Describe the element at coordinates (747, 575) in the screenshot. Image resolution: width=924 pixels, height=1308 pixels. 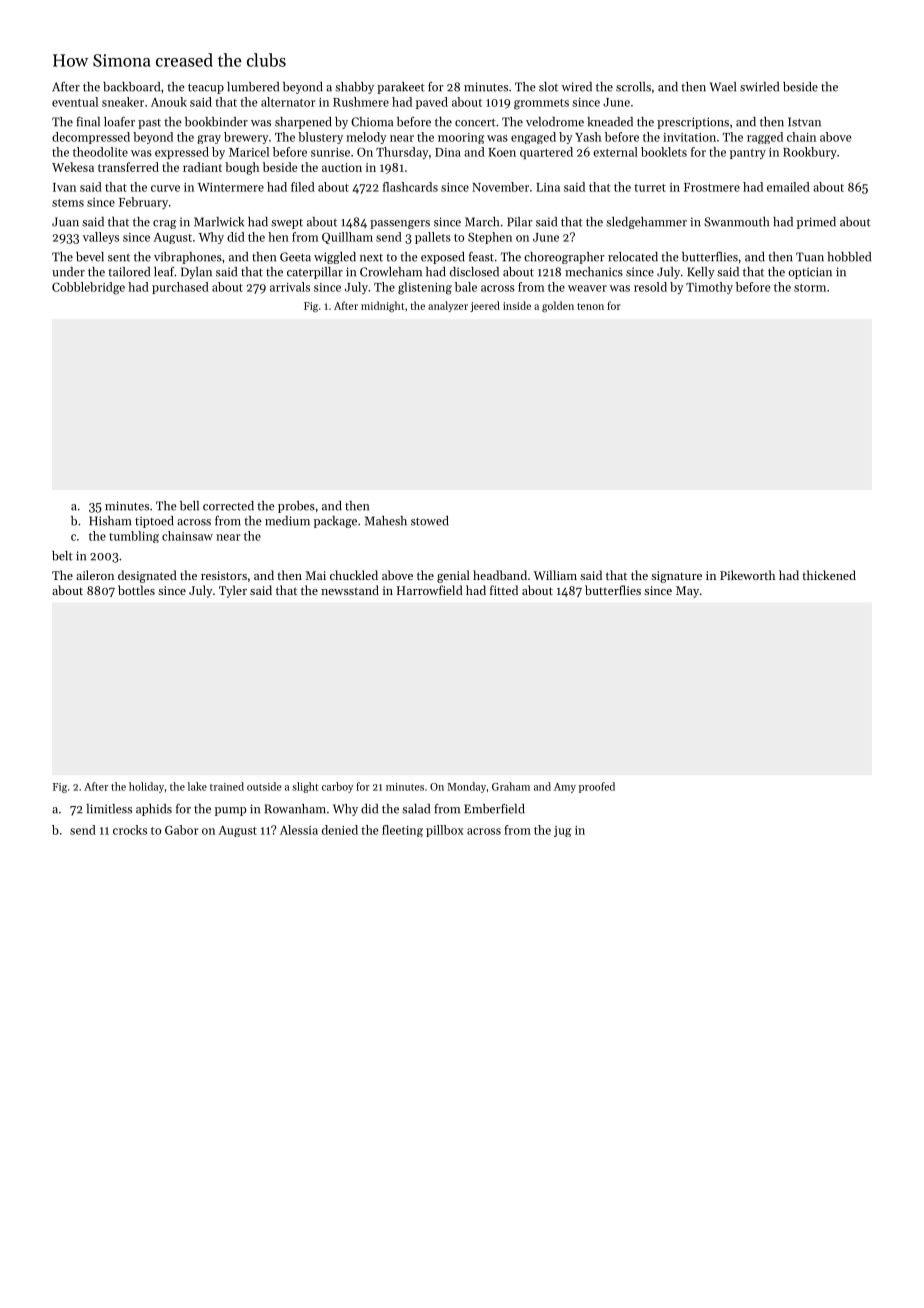
I see `Pikeworth` at that location.
